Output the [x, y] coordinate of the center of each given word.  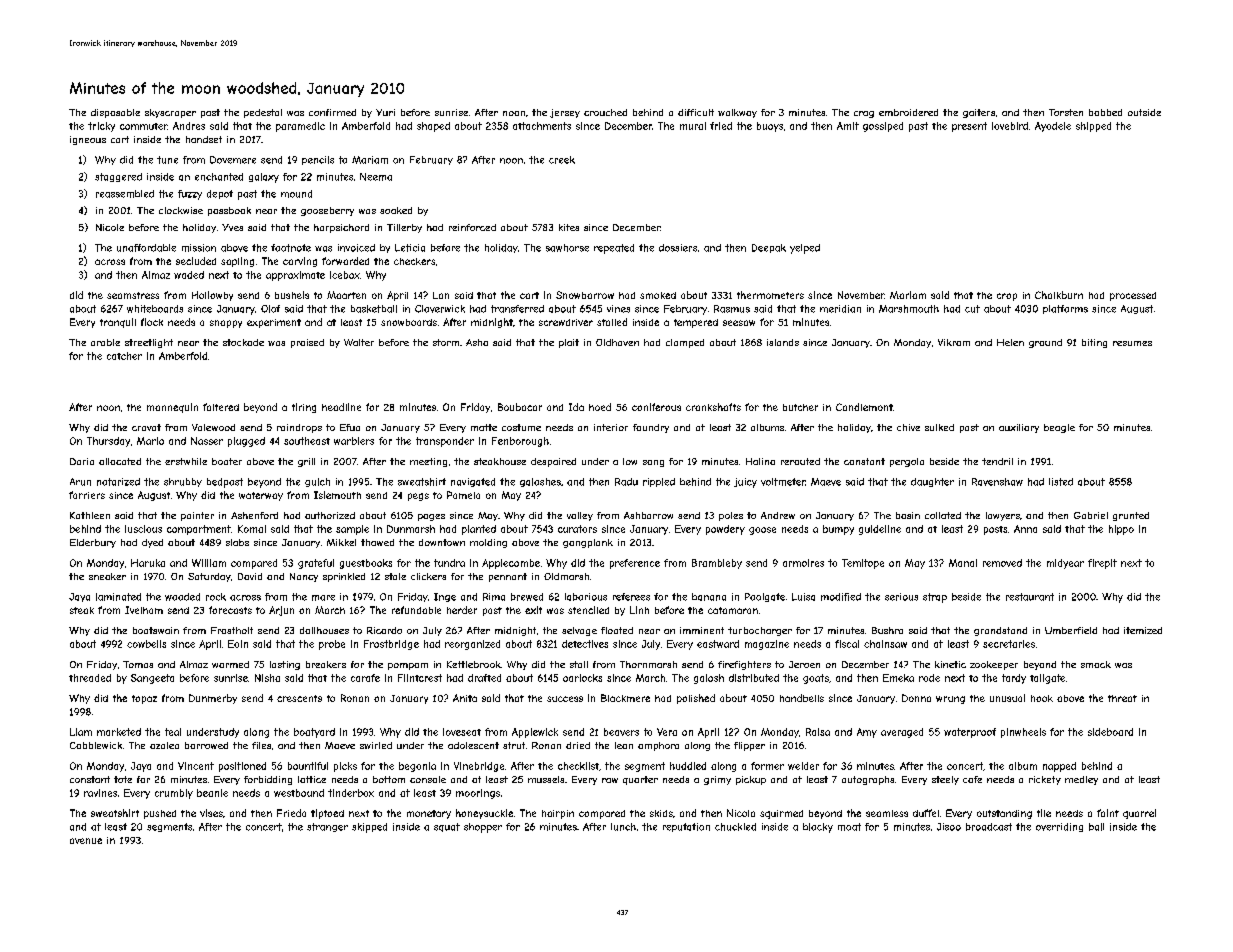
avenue [86, 841]
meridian [840, 309]
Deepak [769, 248]
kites [569, 227]
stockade [243, 342]
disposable [115, 113]
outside [1144, 112]
